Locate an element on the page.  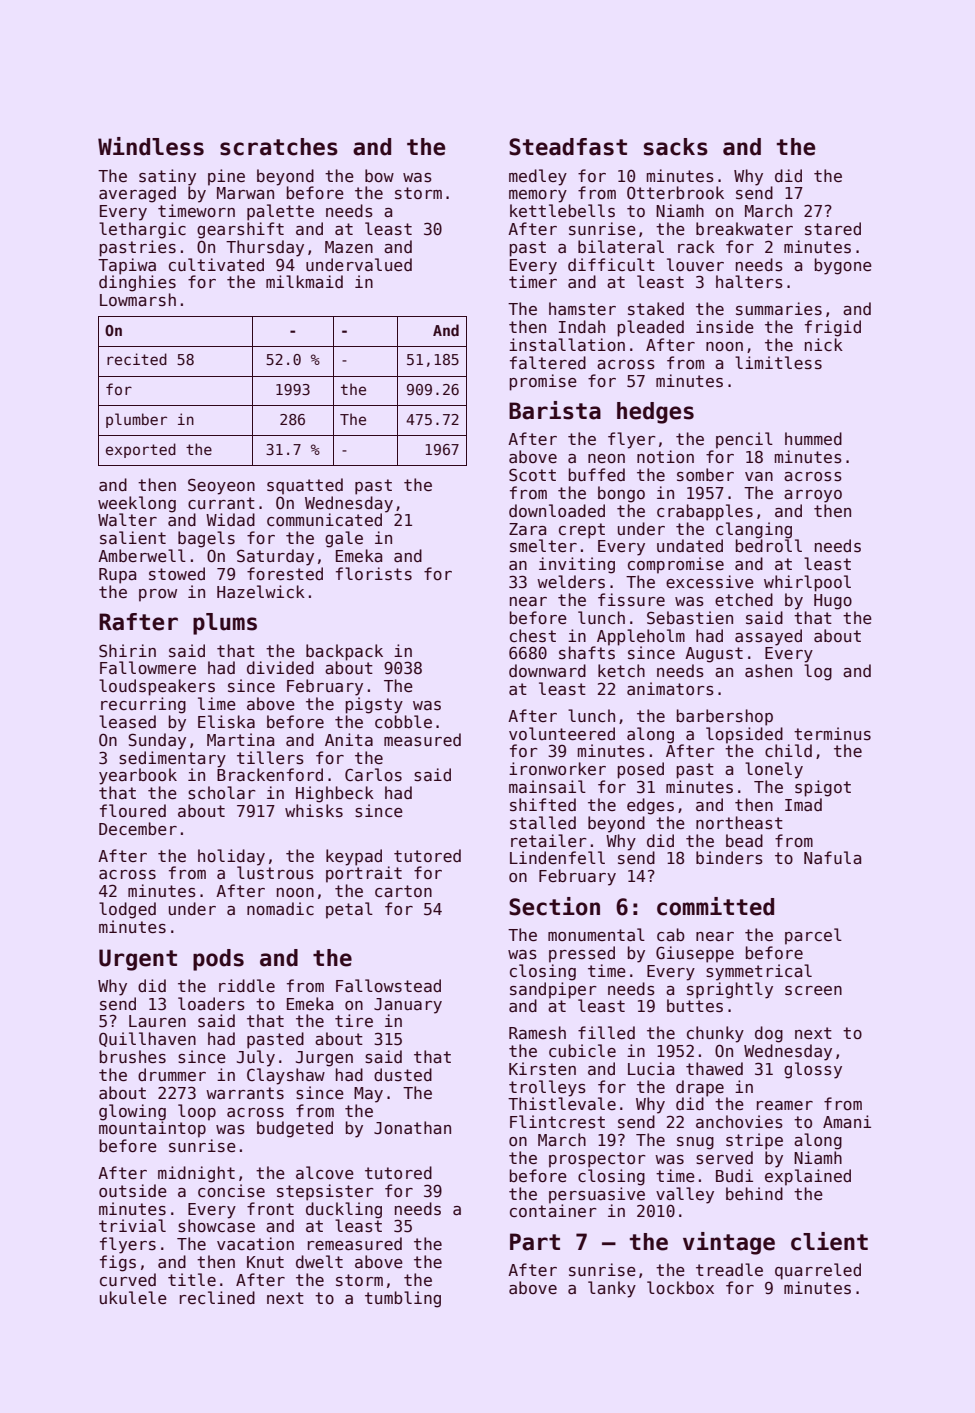
chest is located at coordinates (533, 636).
